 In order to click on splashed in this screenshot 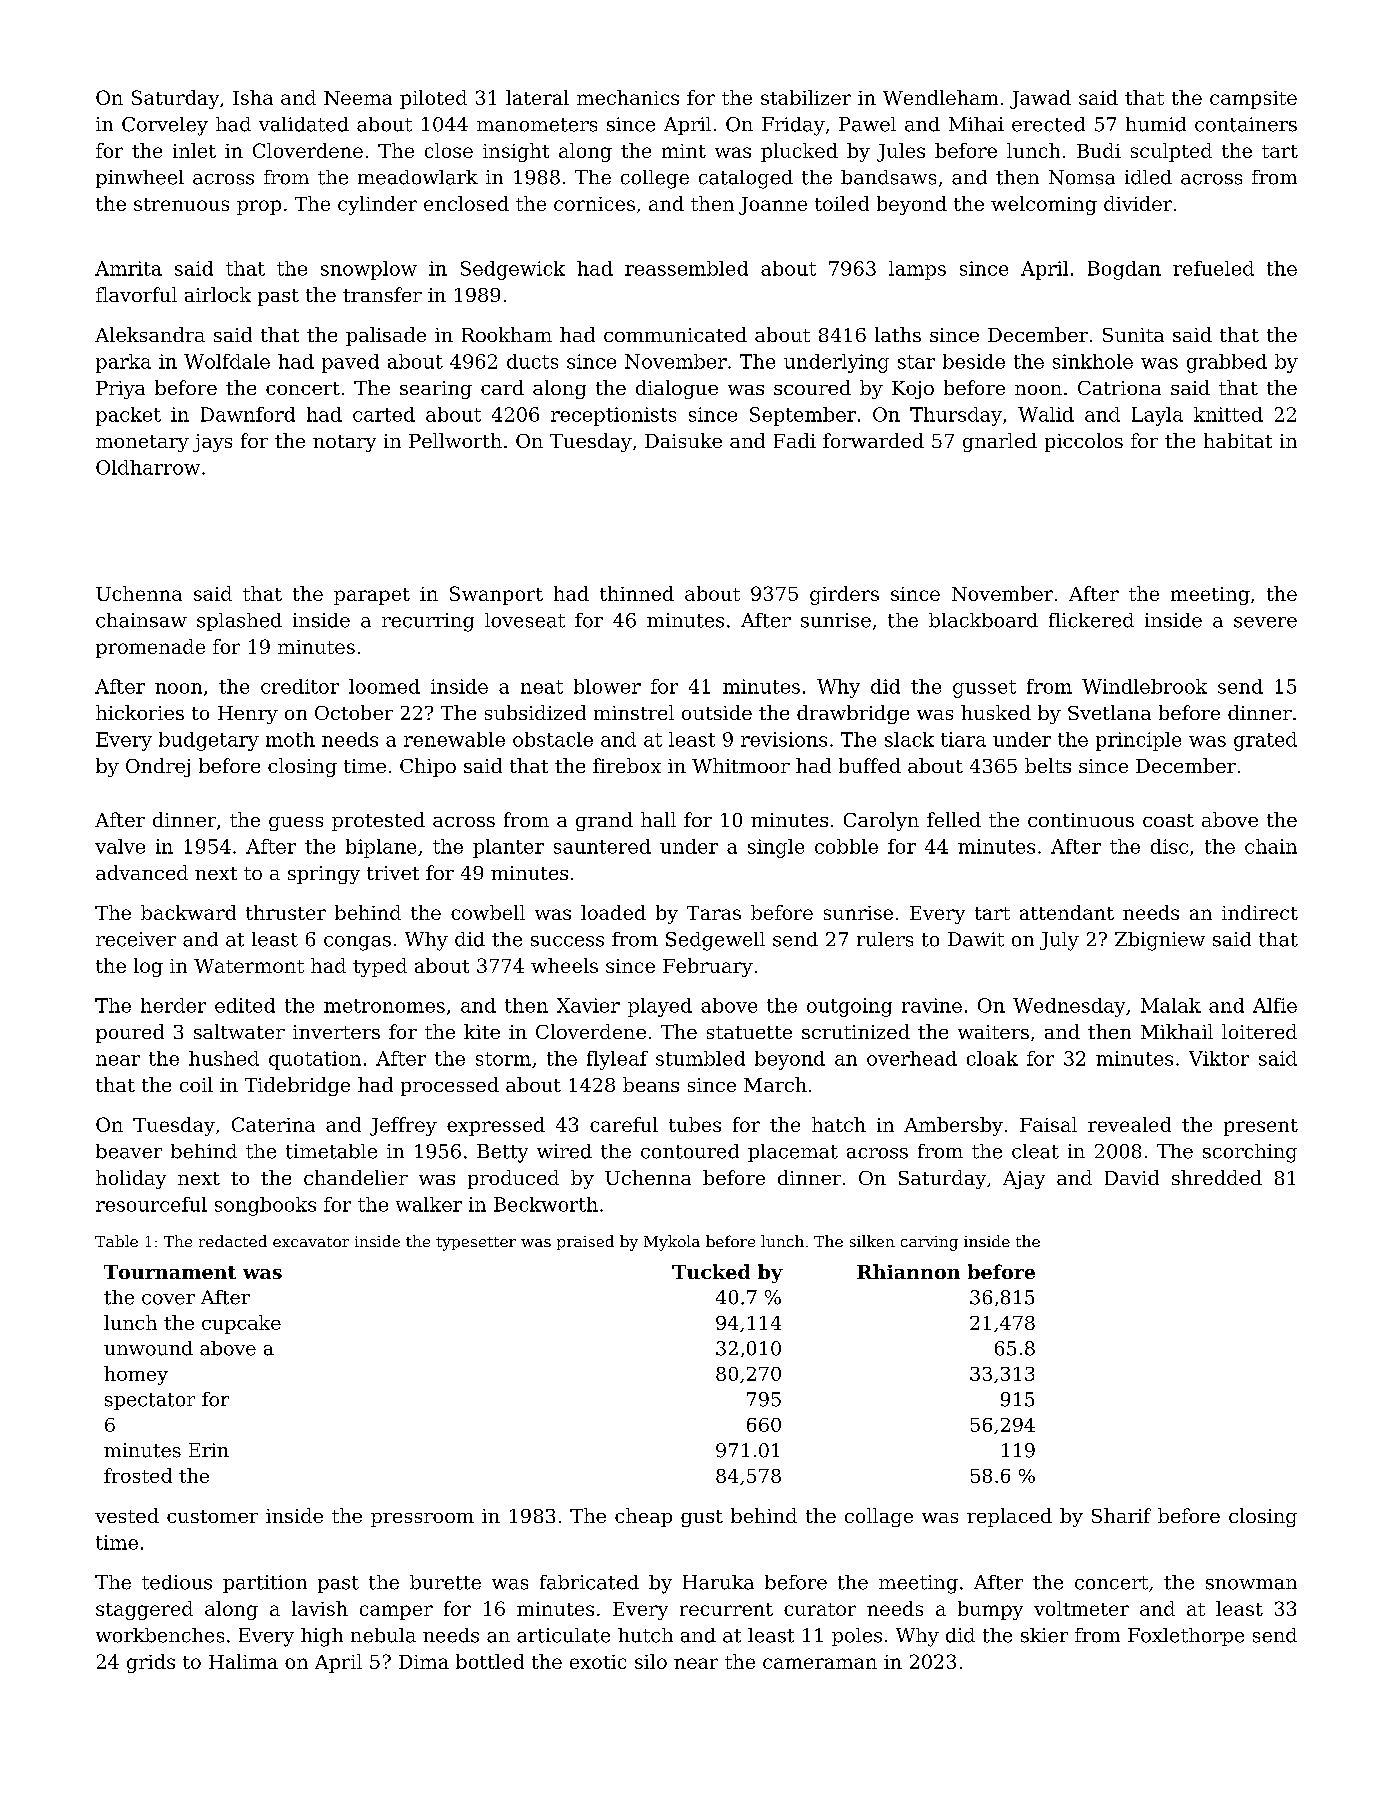, I will do `click(239, 622)`.
